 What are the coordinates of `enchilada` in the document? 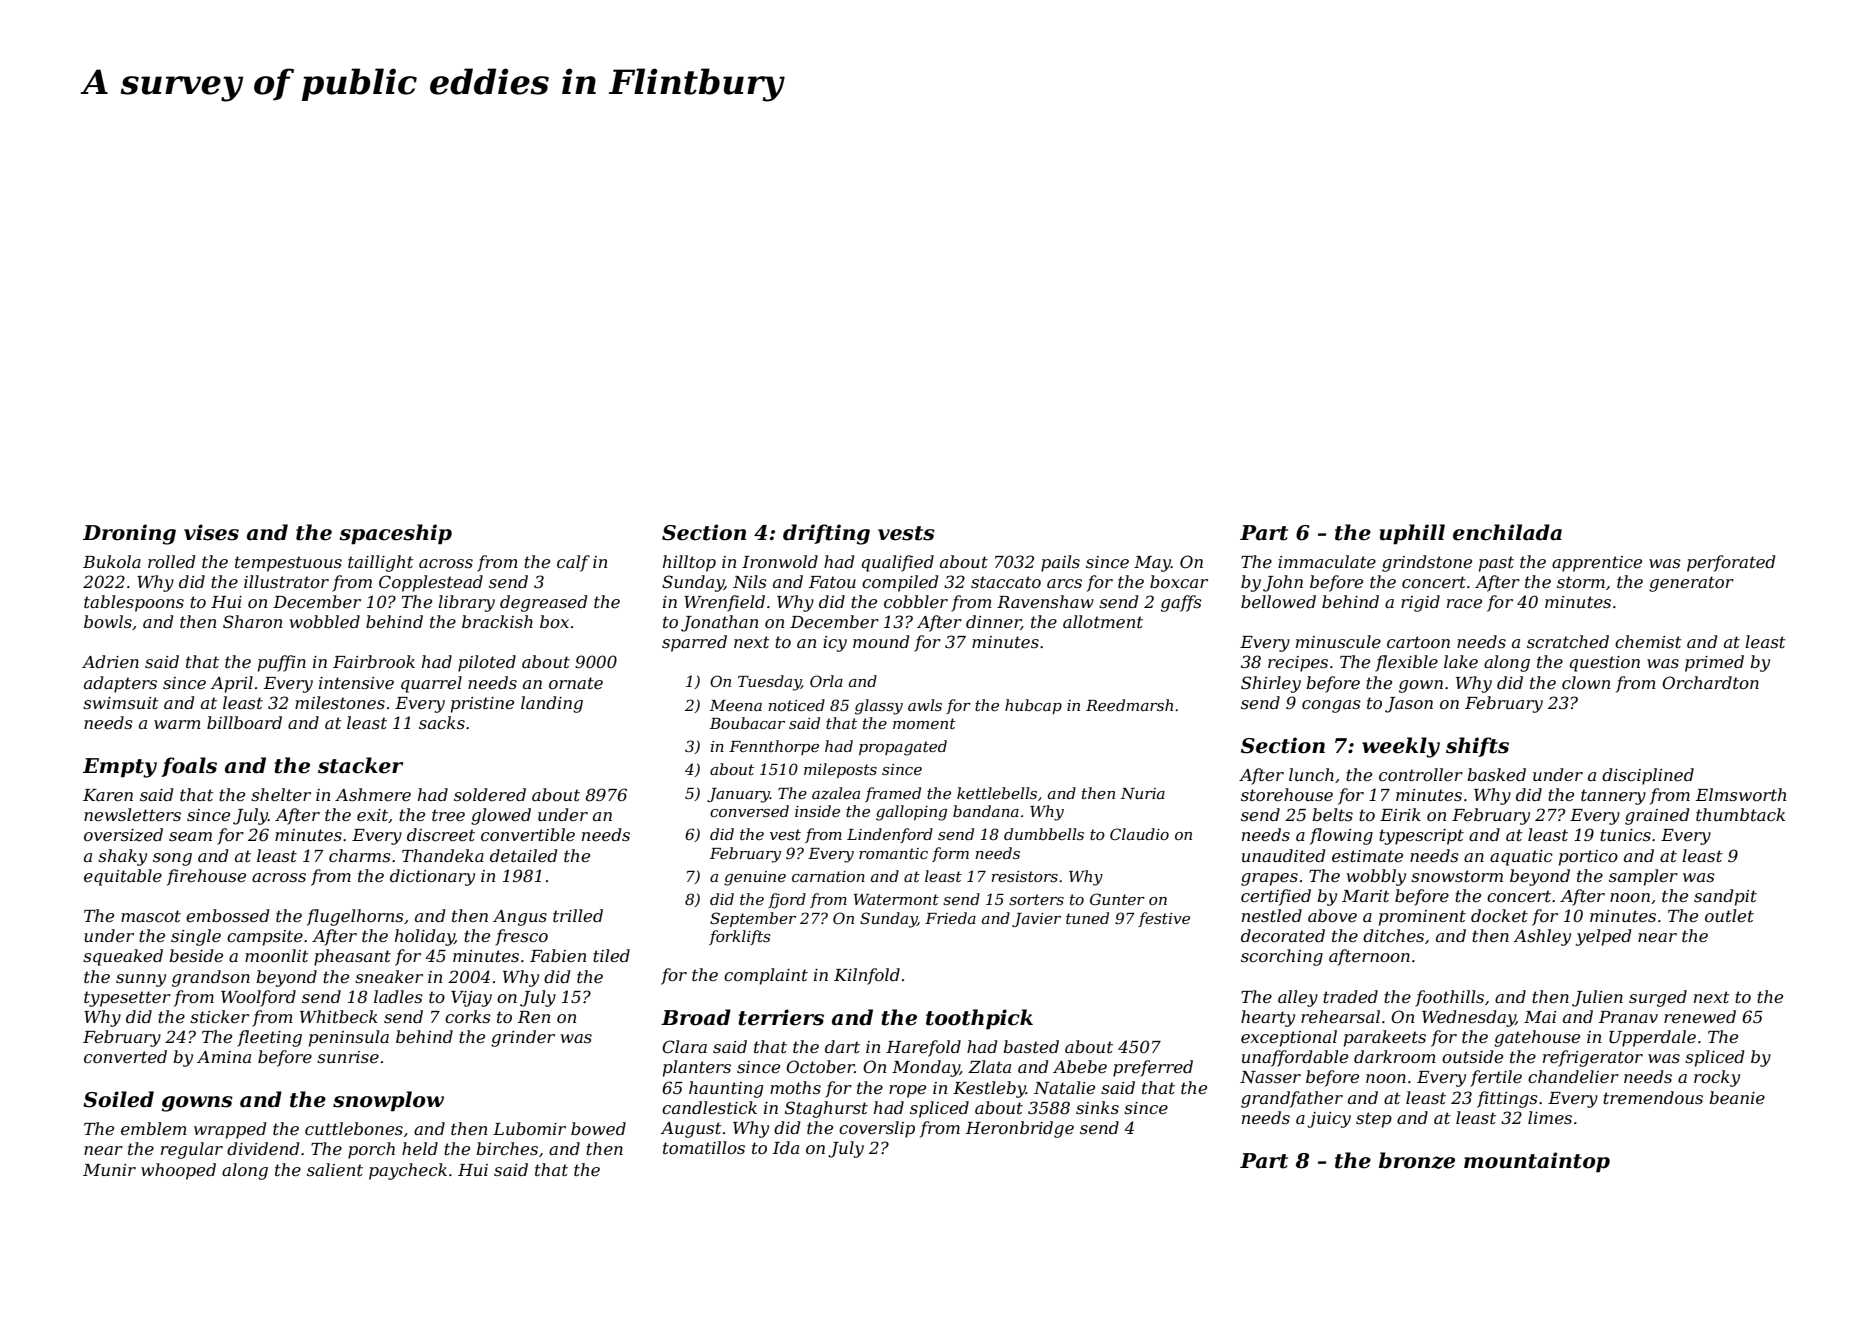 It's located at (1507, 532).
